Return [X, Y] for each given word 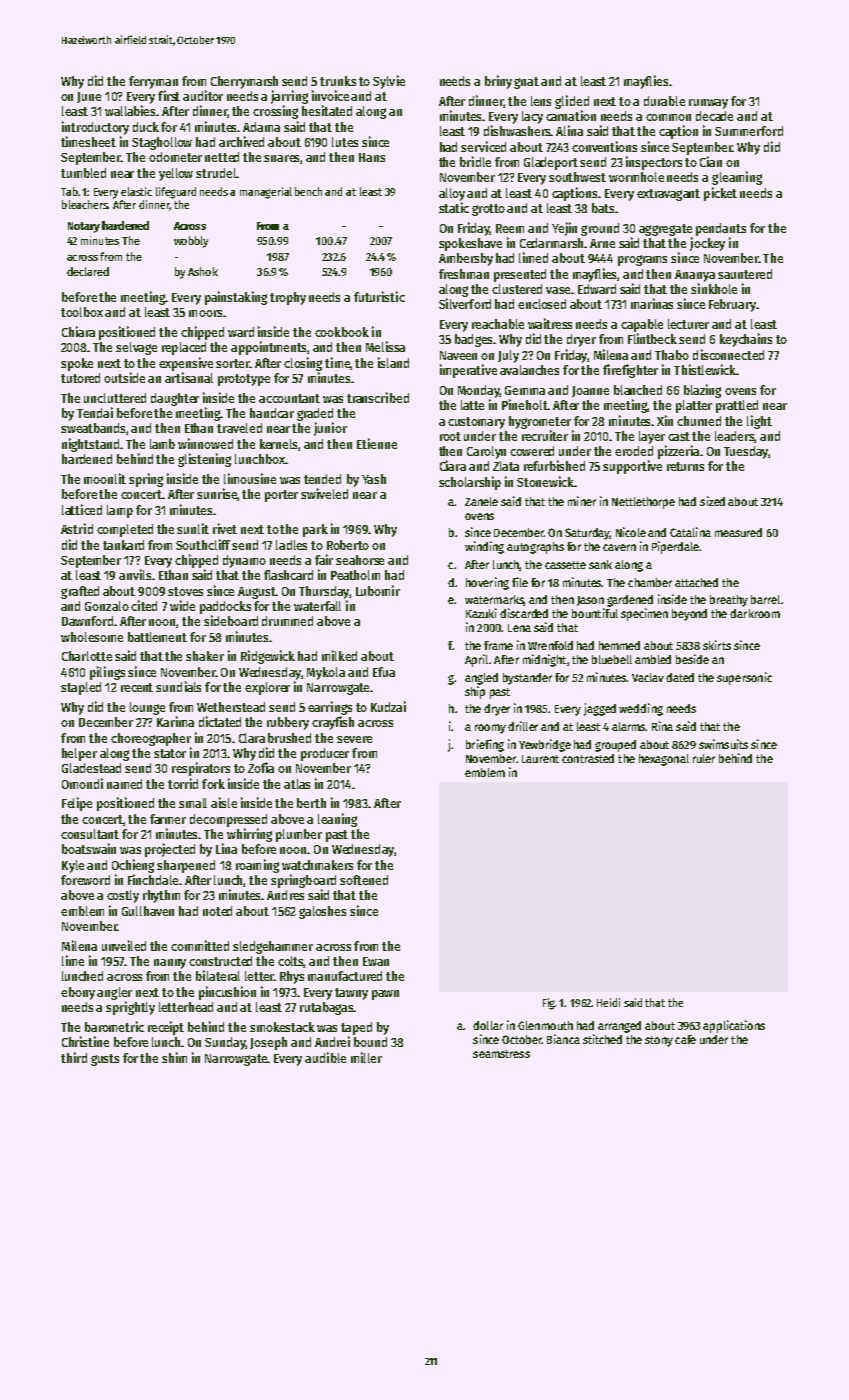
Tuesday [746, 452]
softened [364, 880]
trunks [338, 81]
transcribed [378, 397]
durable [664, 101]
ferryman [153, 82]
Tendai [95, 412]
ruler [704, 758]
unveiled [124, 945]
